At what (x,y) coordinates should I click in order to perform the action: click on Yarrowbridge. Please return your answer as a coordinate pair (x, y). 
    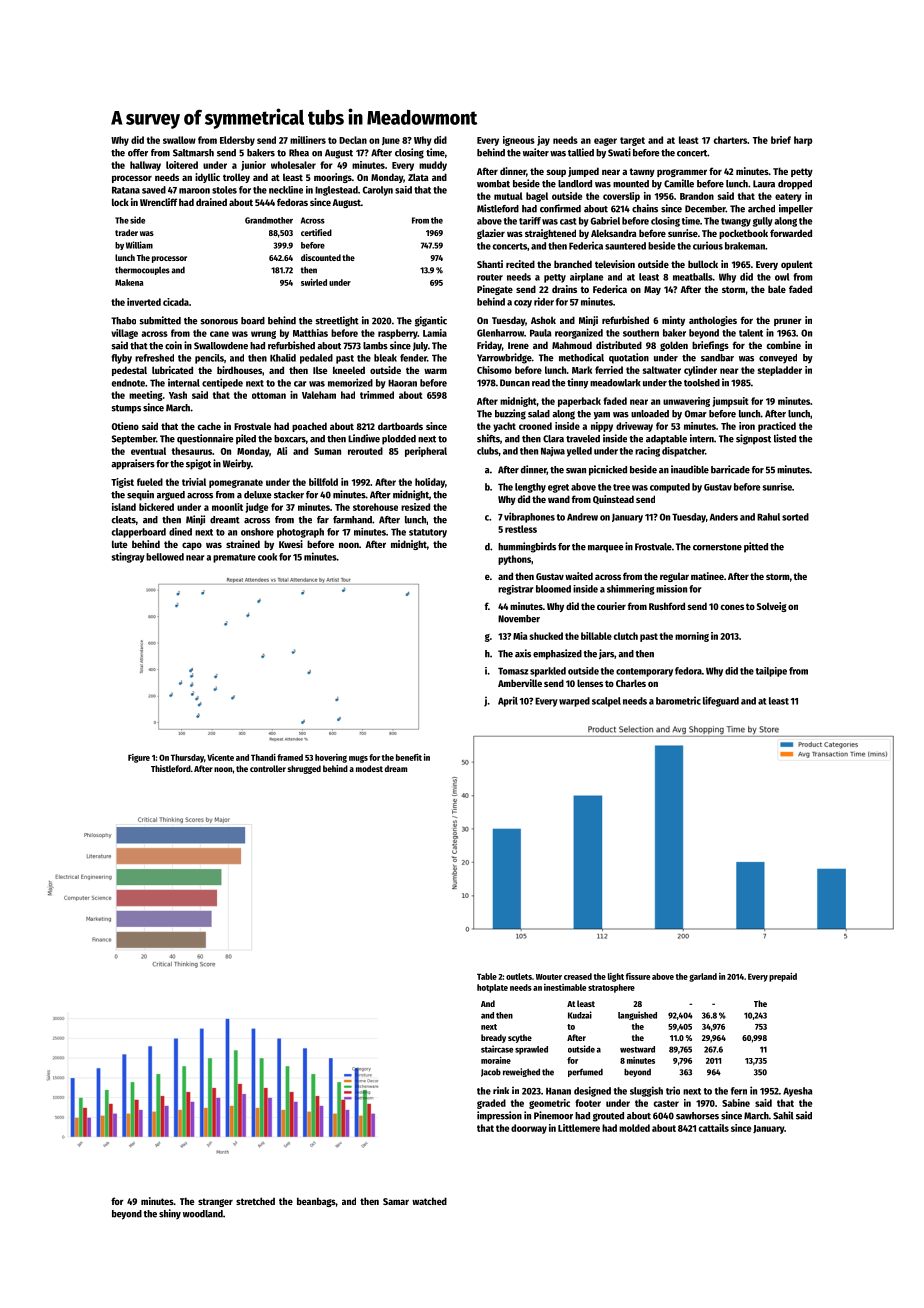
    Looking at the image, I should click on (504, 358).
